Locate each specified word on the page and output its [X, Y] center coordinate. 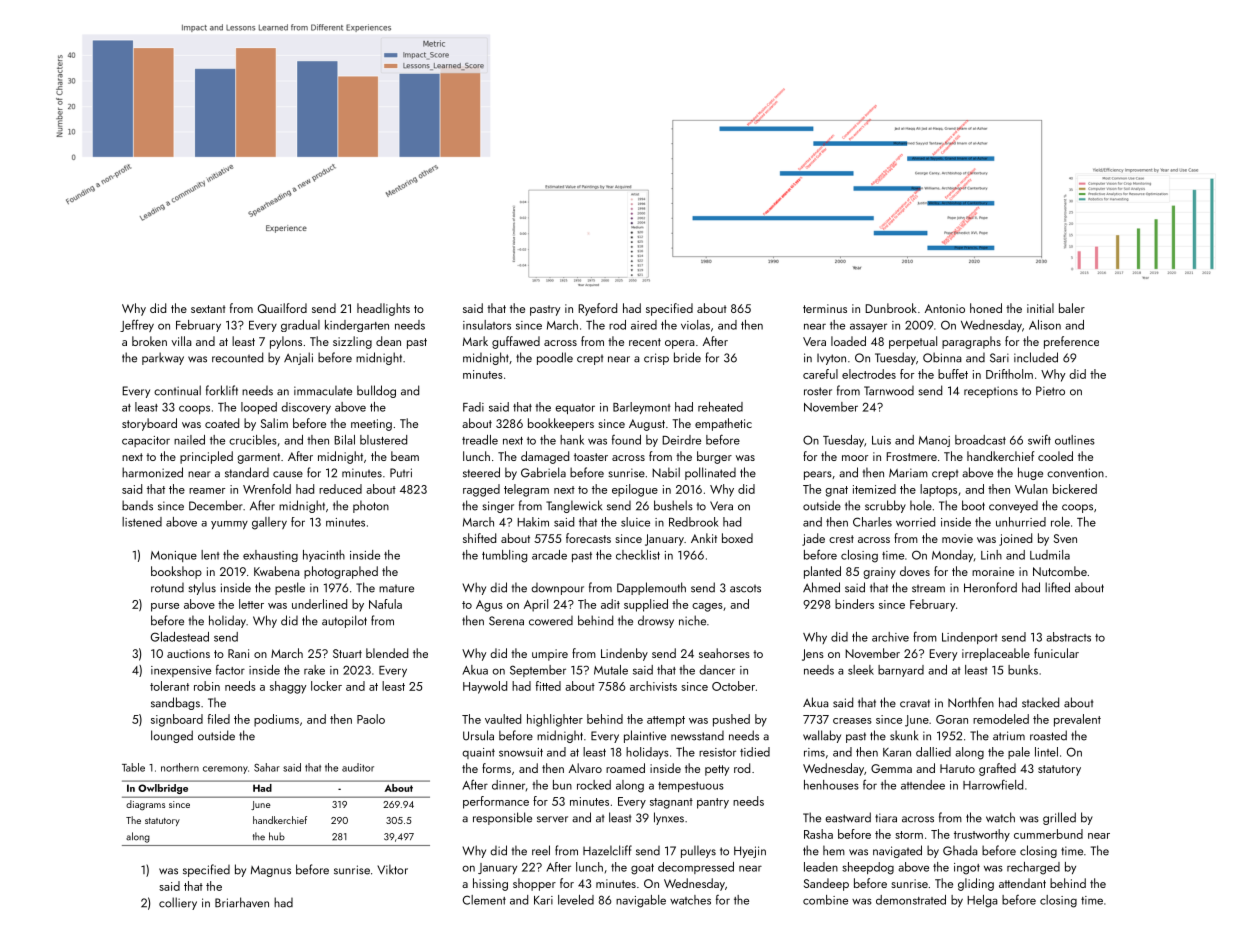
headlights [383, 309]
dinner [508, 785]
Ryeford [597, 309]
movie [957, 538]
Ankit [704, 538]
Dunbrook [891, 308]
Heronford [990, 587]
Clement [484, 900]
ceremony [225, 770]
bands [137, 505]
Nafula [385, 604]
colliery [178, 903]
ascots [745, 589]
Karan [897, 752]
